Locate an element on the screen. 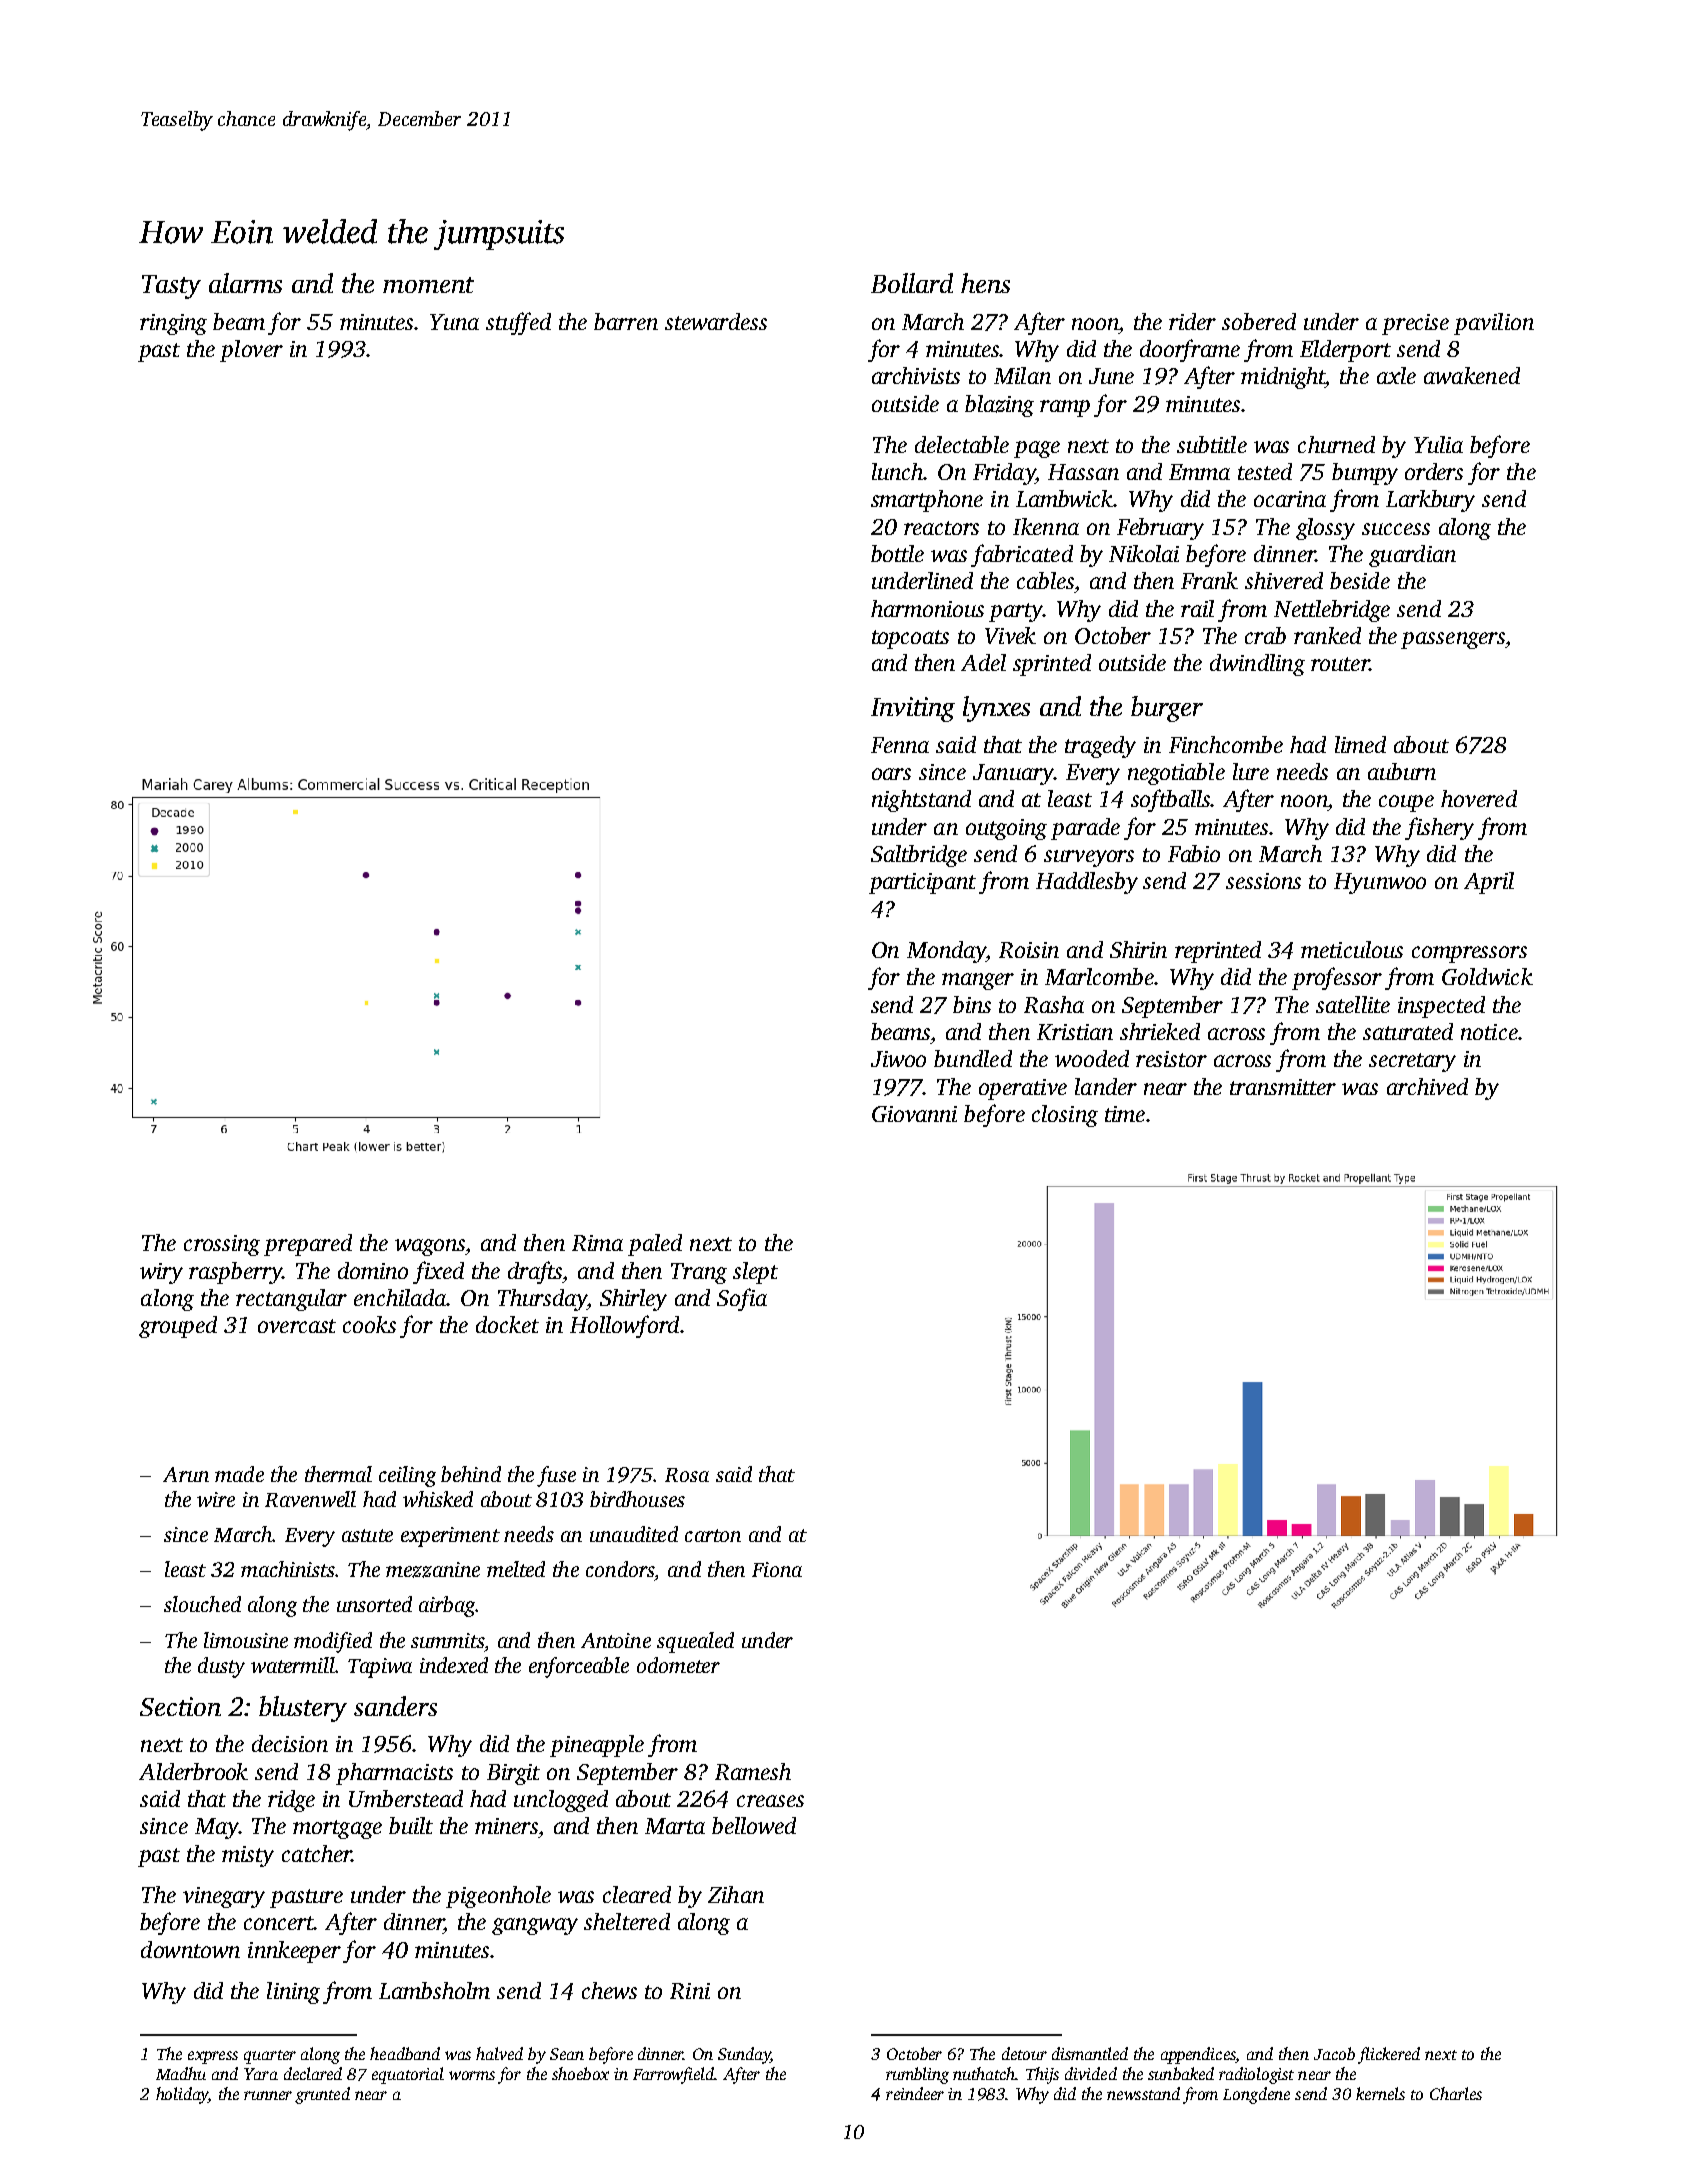  glossy is located at coordinates (1325, 529).
